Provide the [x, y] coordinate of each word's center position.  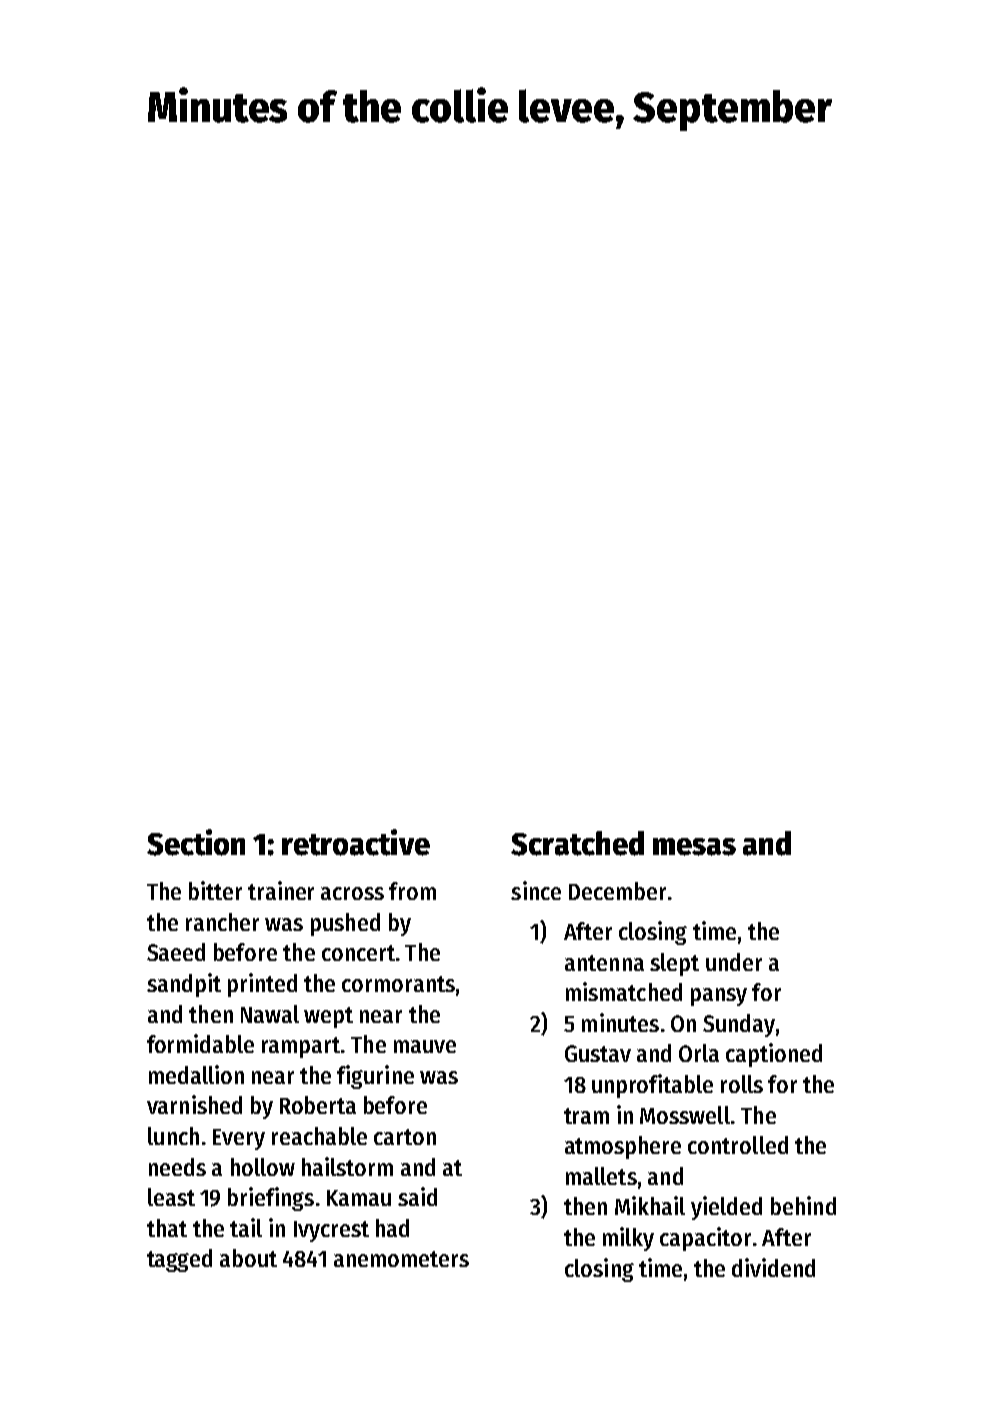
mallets [601, 1176]
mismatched [624, 991]
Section [196, 842]
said [417, 1196]
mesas [694, 847]
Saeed [176, 952]
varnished [194, 1104]
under [734, 962]
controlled [738, 1145]
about [248, 1258]
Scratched [577, 843]
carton [405, 1137]
